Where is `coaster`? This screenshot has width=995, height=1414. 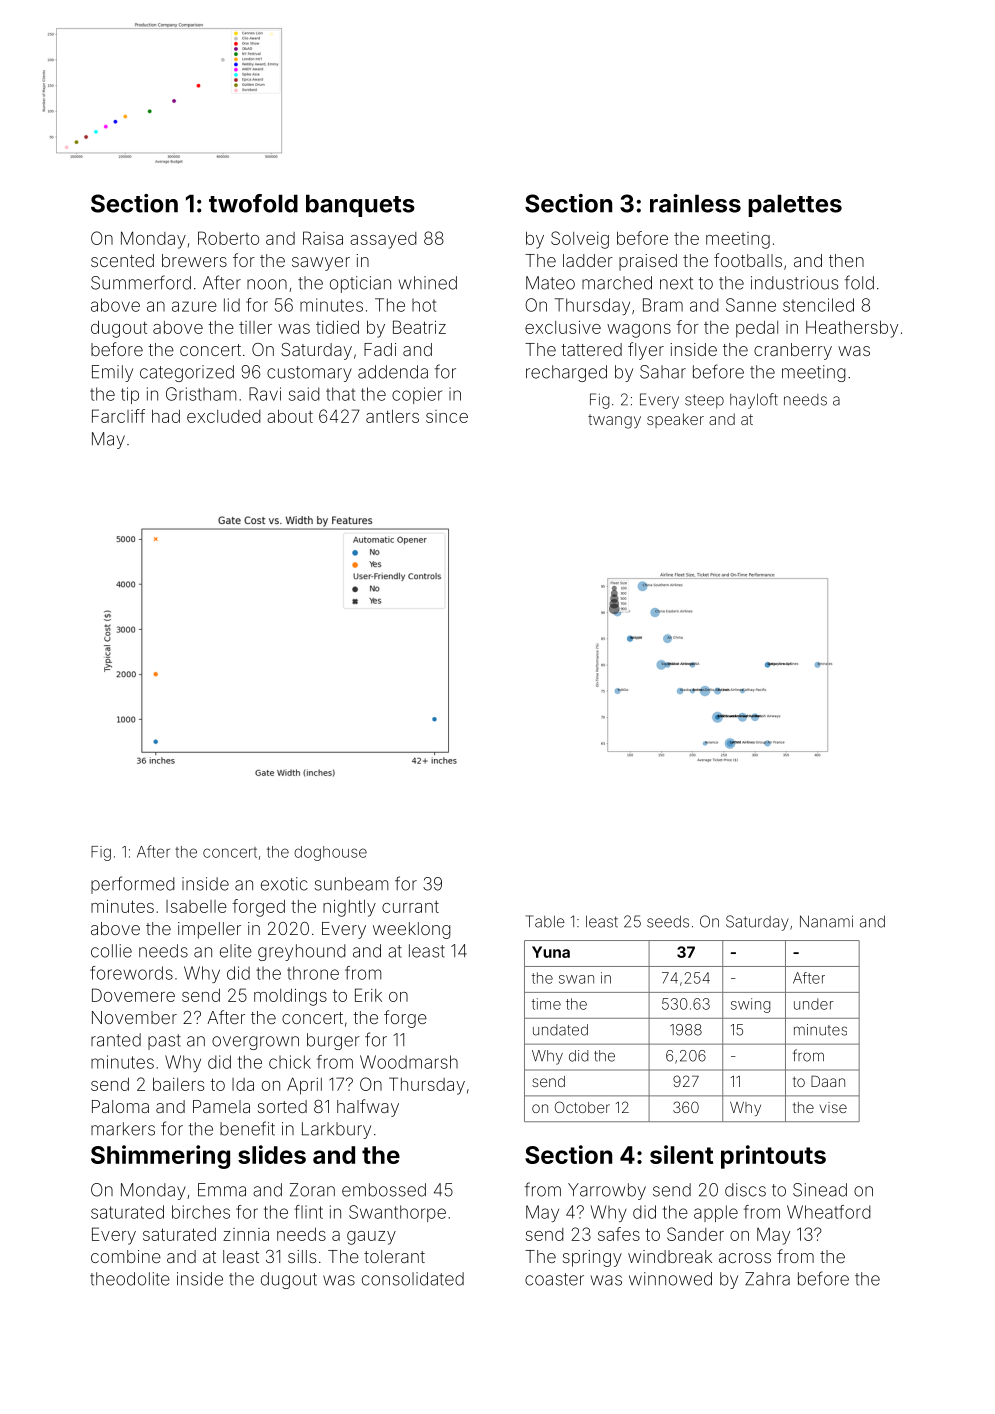
coaster is located at coordinates (554, 1279).
